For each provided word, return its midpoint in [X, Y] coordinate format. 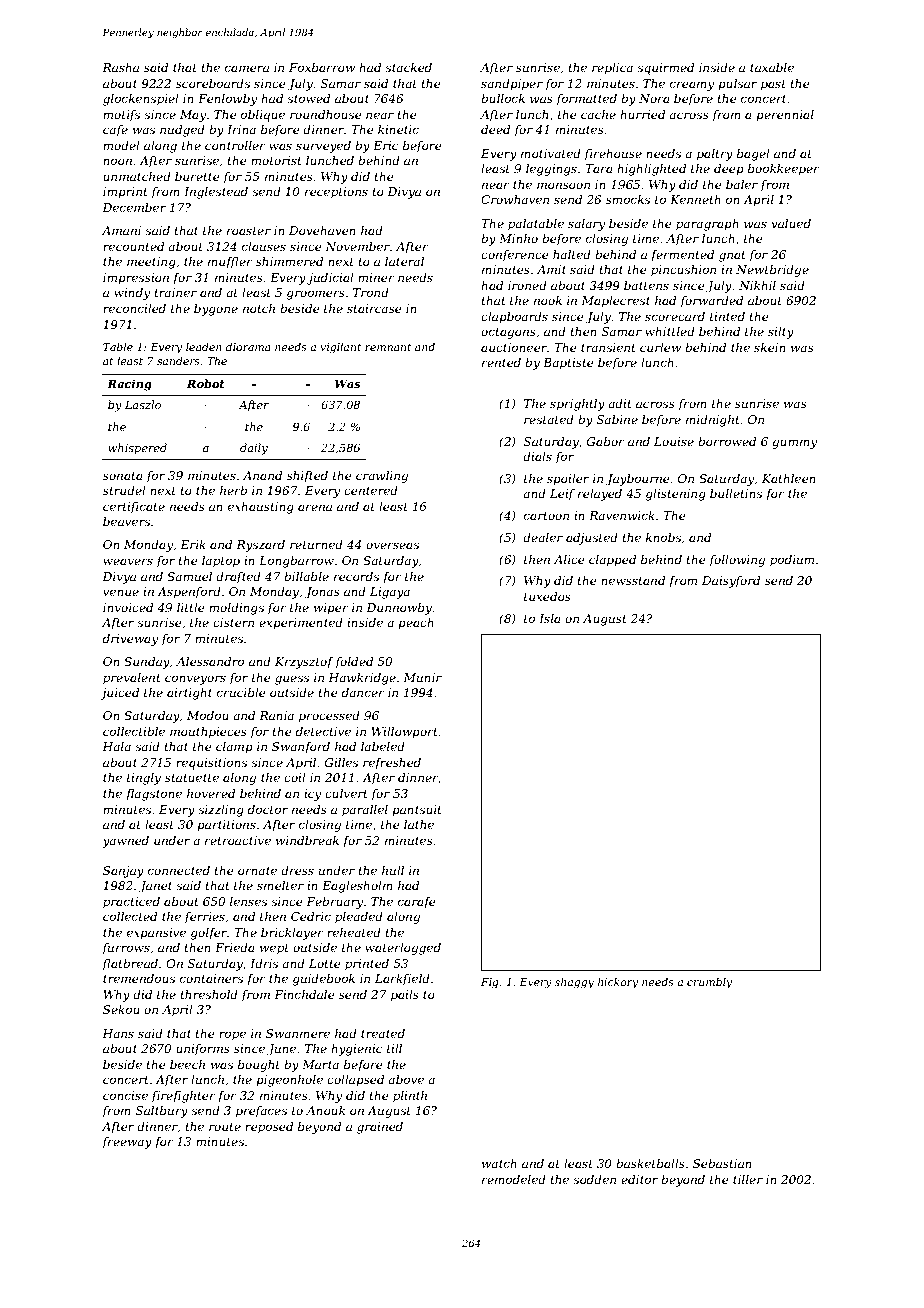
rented [501, 362]
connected [179, 870]
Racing [129, 385]
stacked [408, 67]
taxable [772, 67]
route [225, 1127]
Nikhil [757, 285]
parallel [365, 811]
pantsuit [417, 811]
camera [247, 68]
